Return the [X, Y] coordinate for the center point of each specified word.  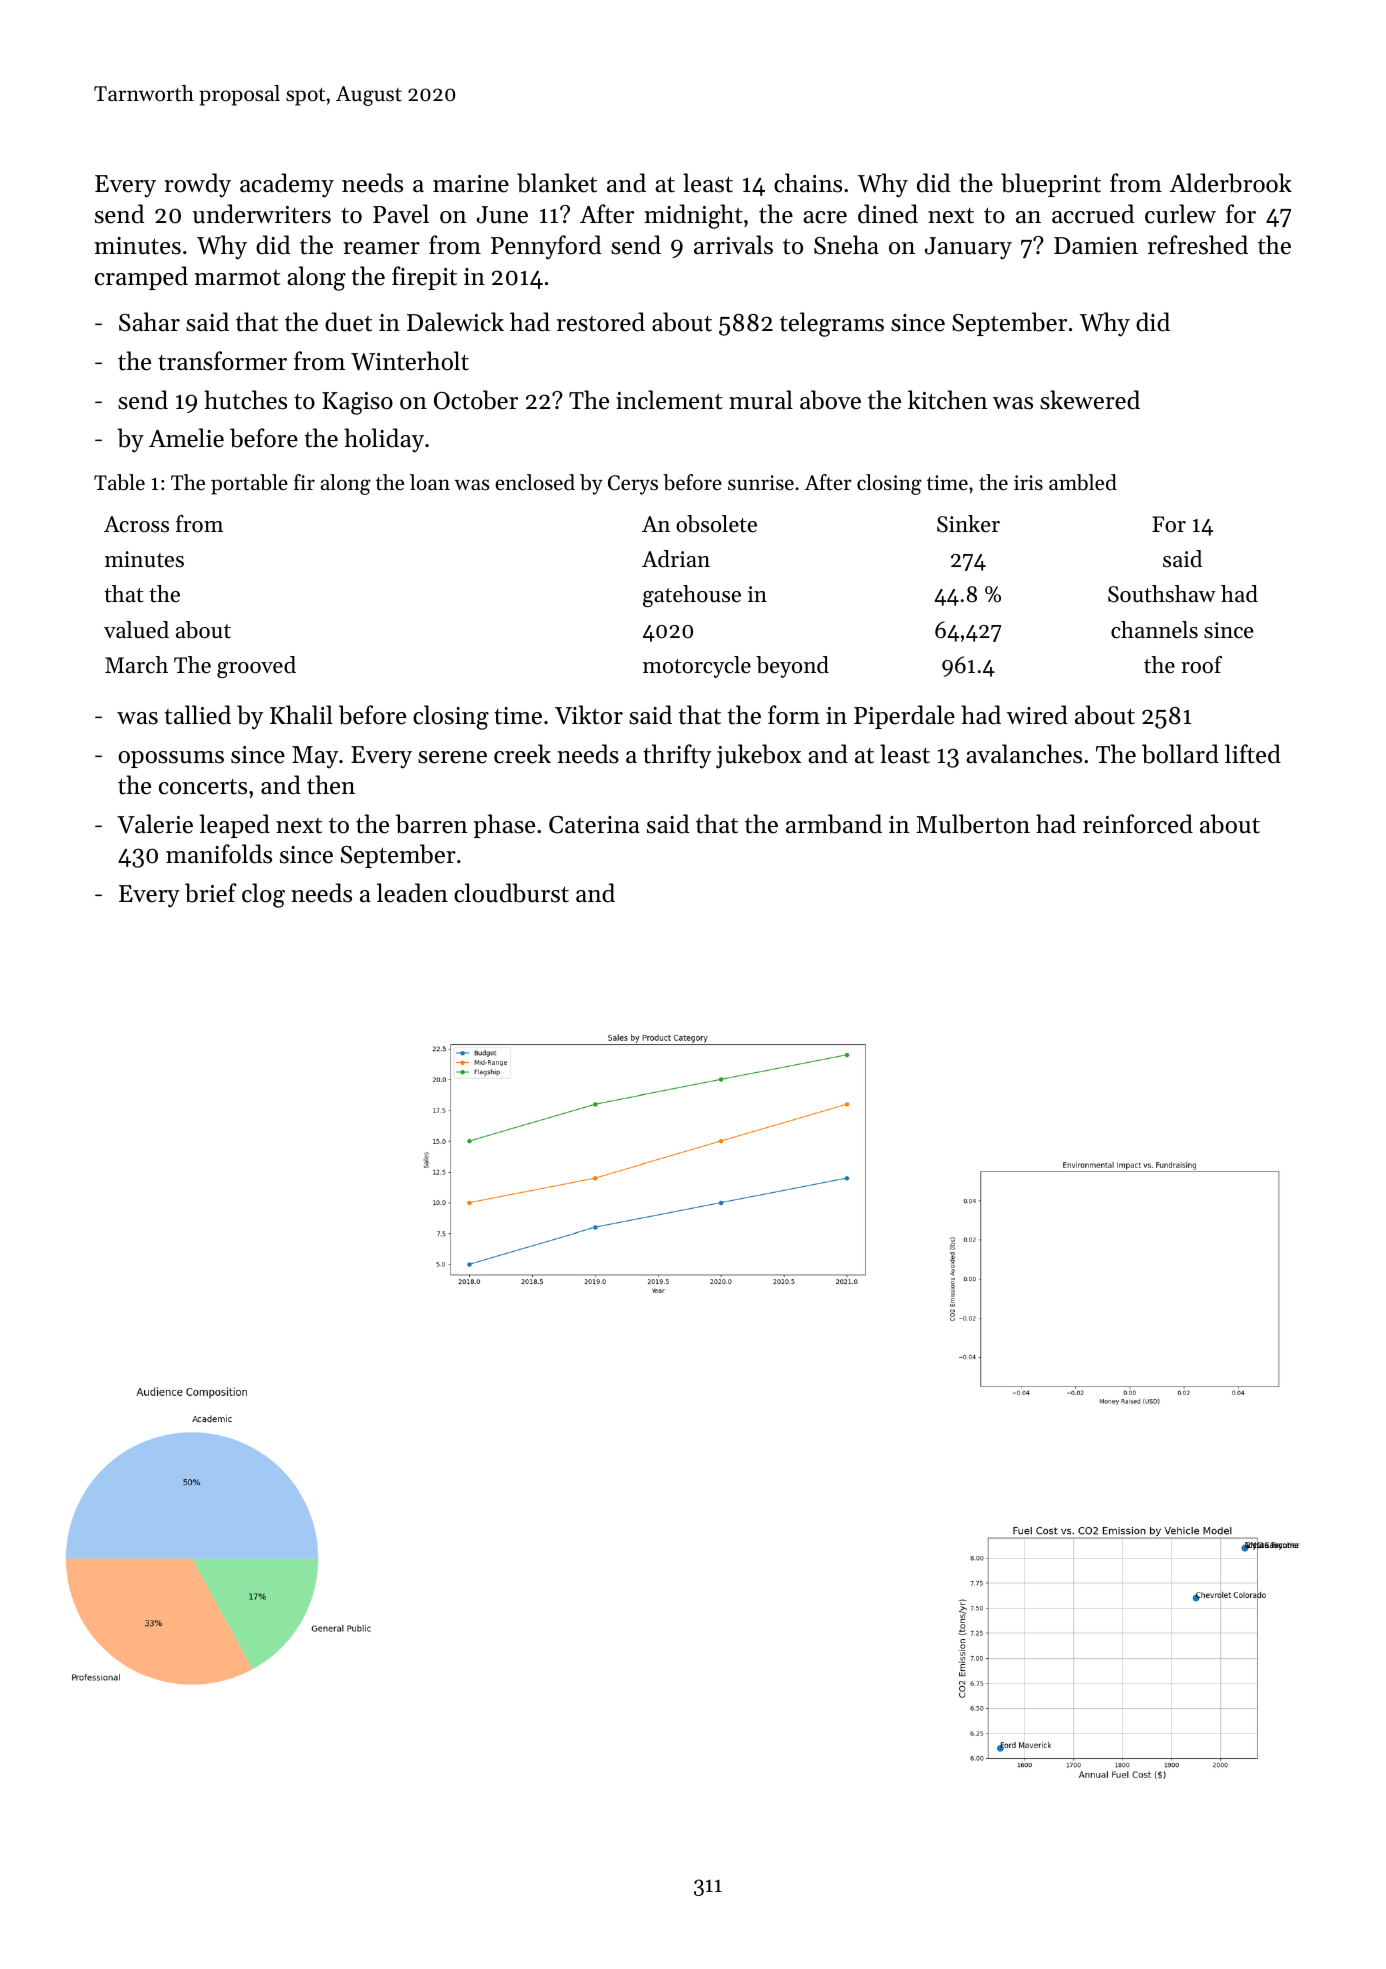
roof [1201, 665]
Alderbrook [1231, 183]
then [331, 785]
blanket [557, 183]
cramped [141, 278]
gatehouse [692, 596]
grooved [256, 667]
